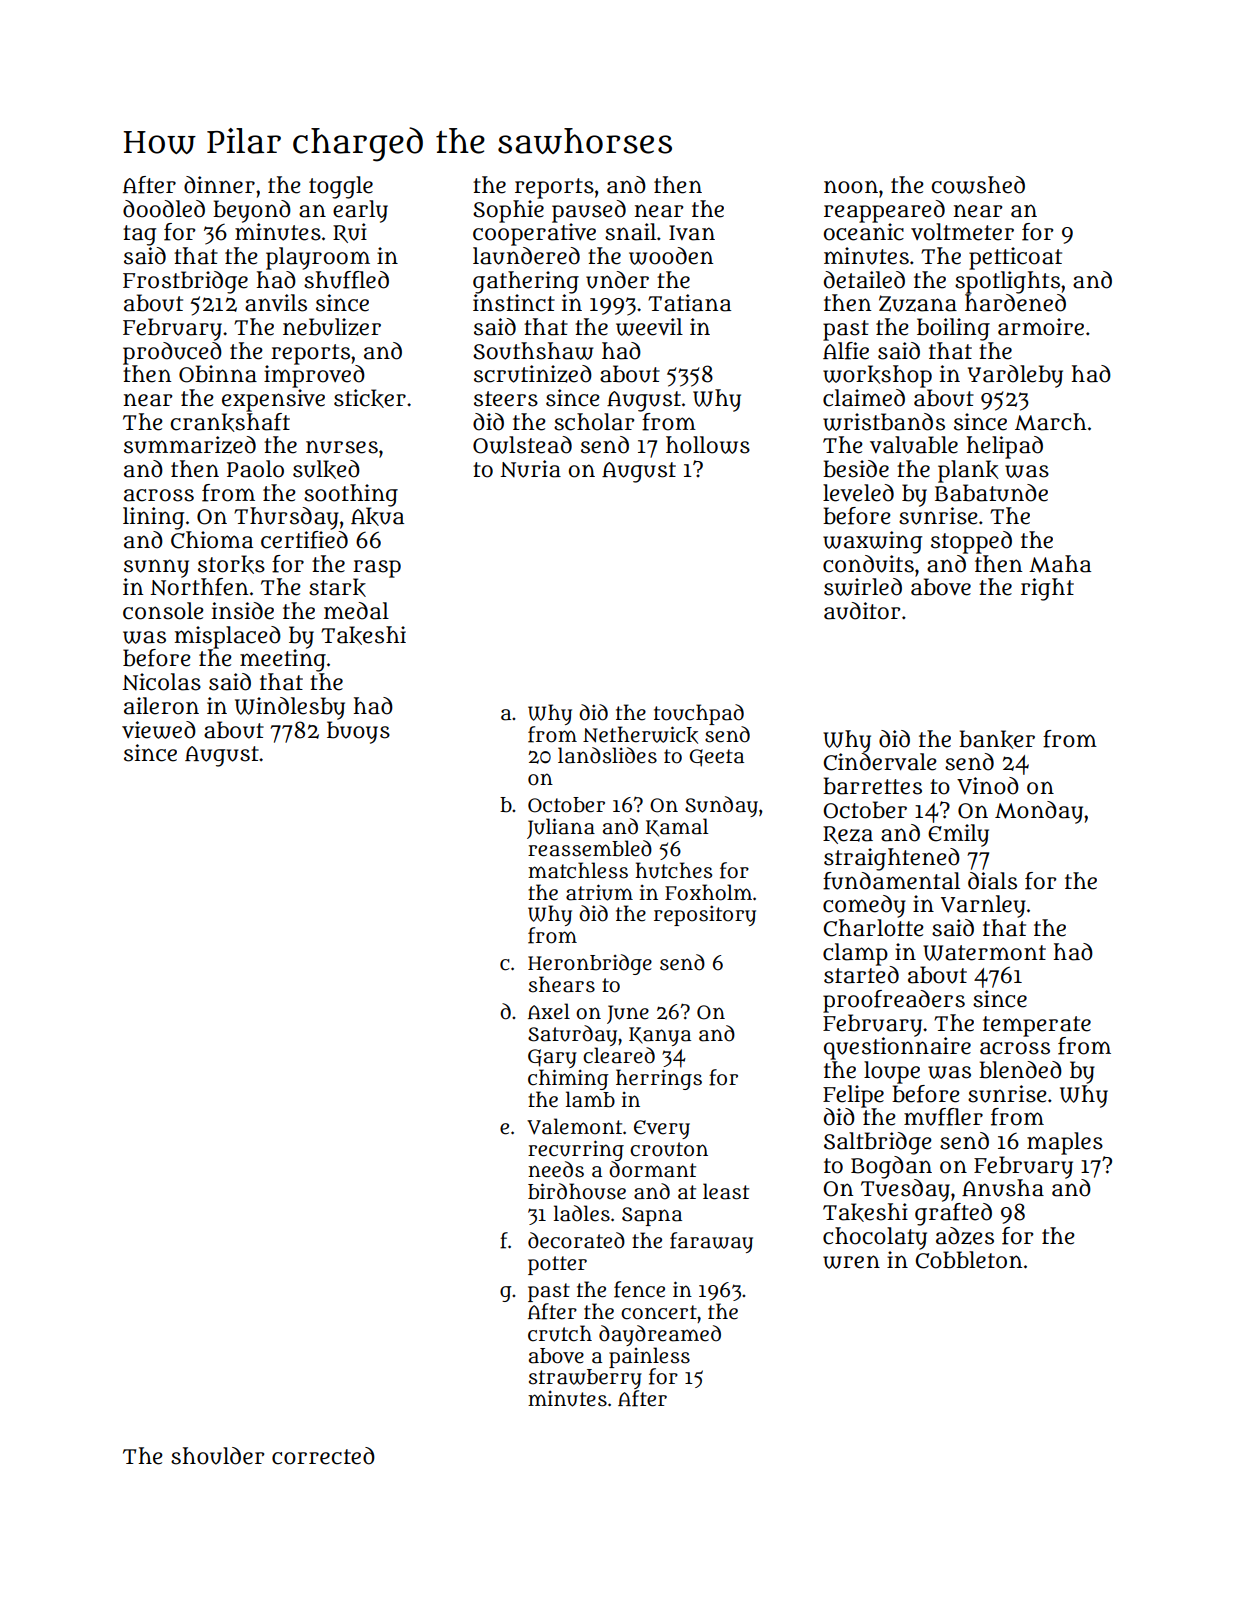 This document has height=1603, width=1239. I want to click on dinner, so click(219, 185).
